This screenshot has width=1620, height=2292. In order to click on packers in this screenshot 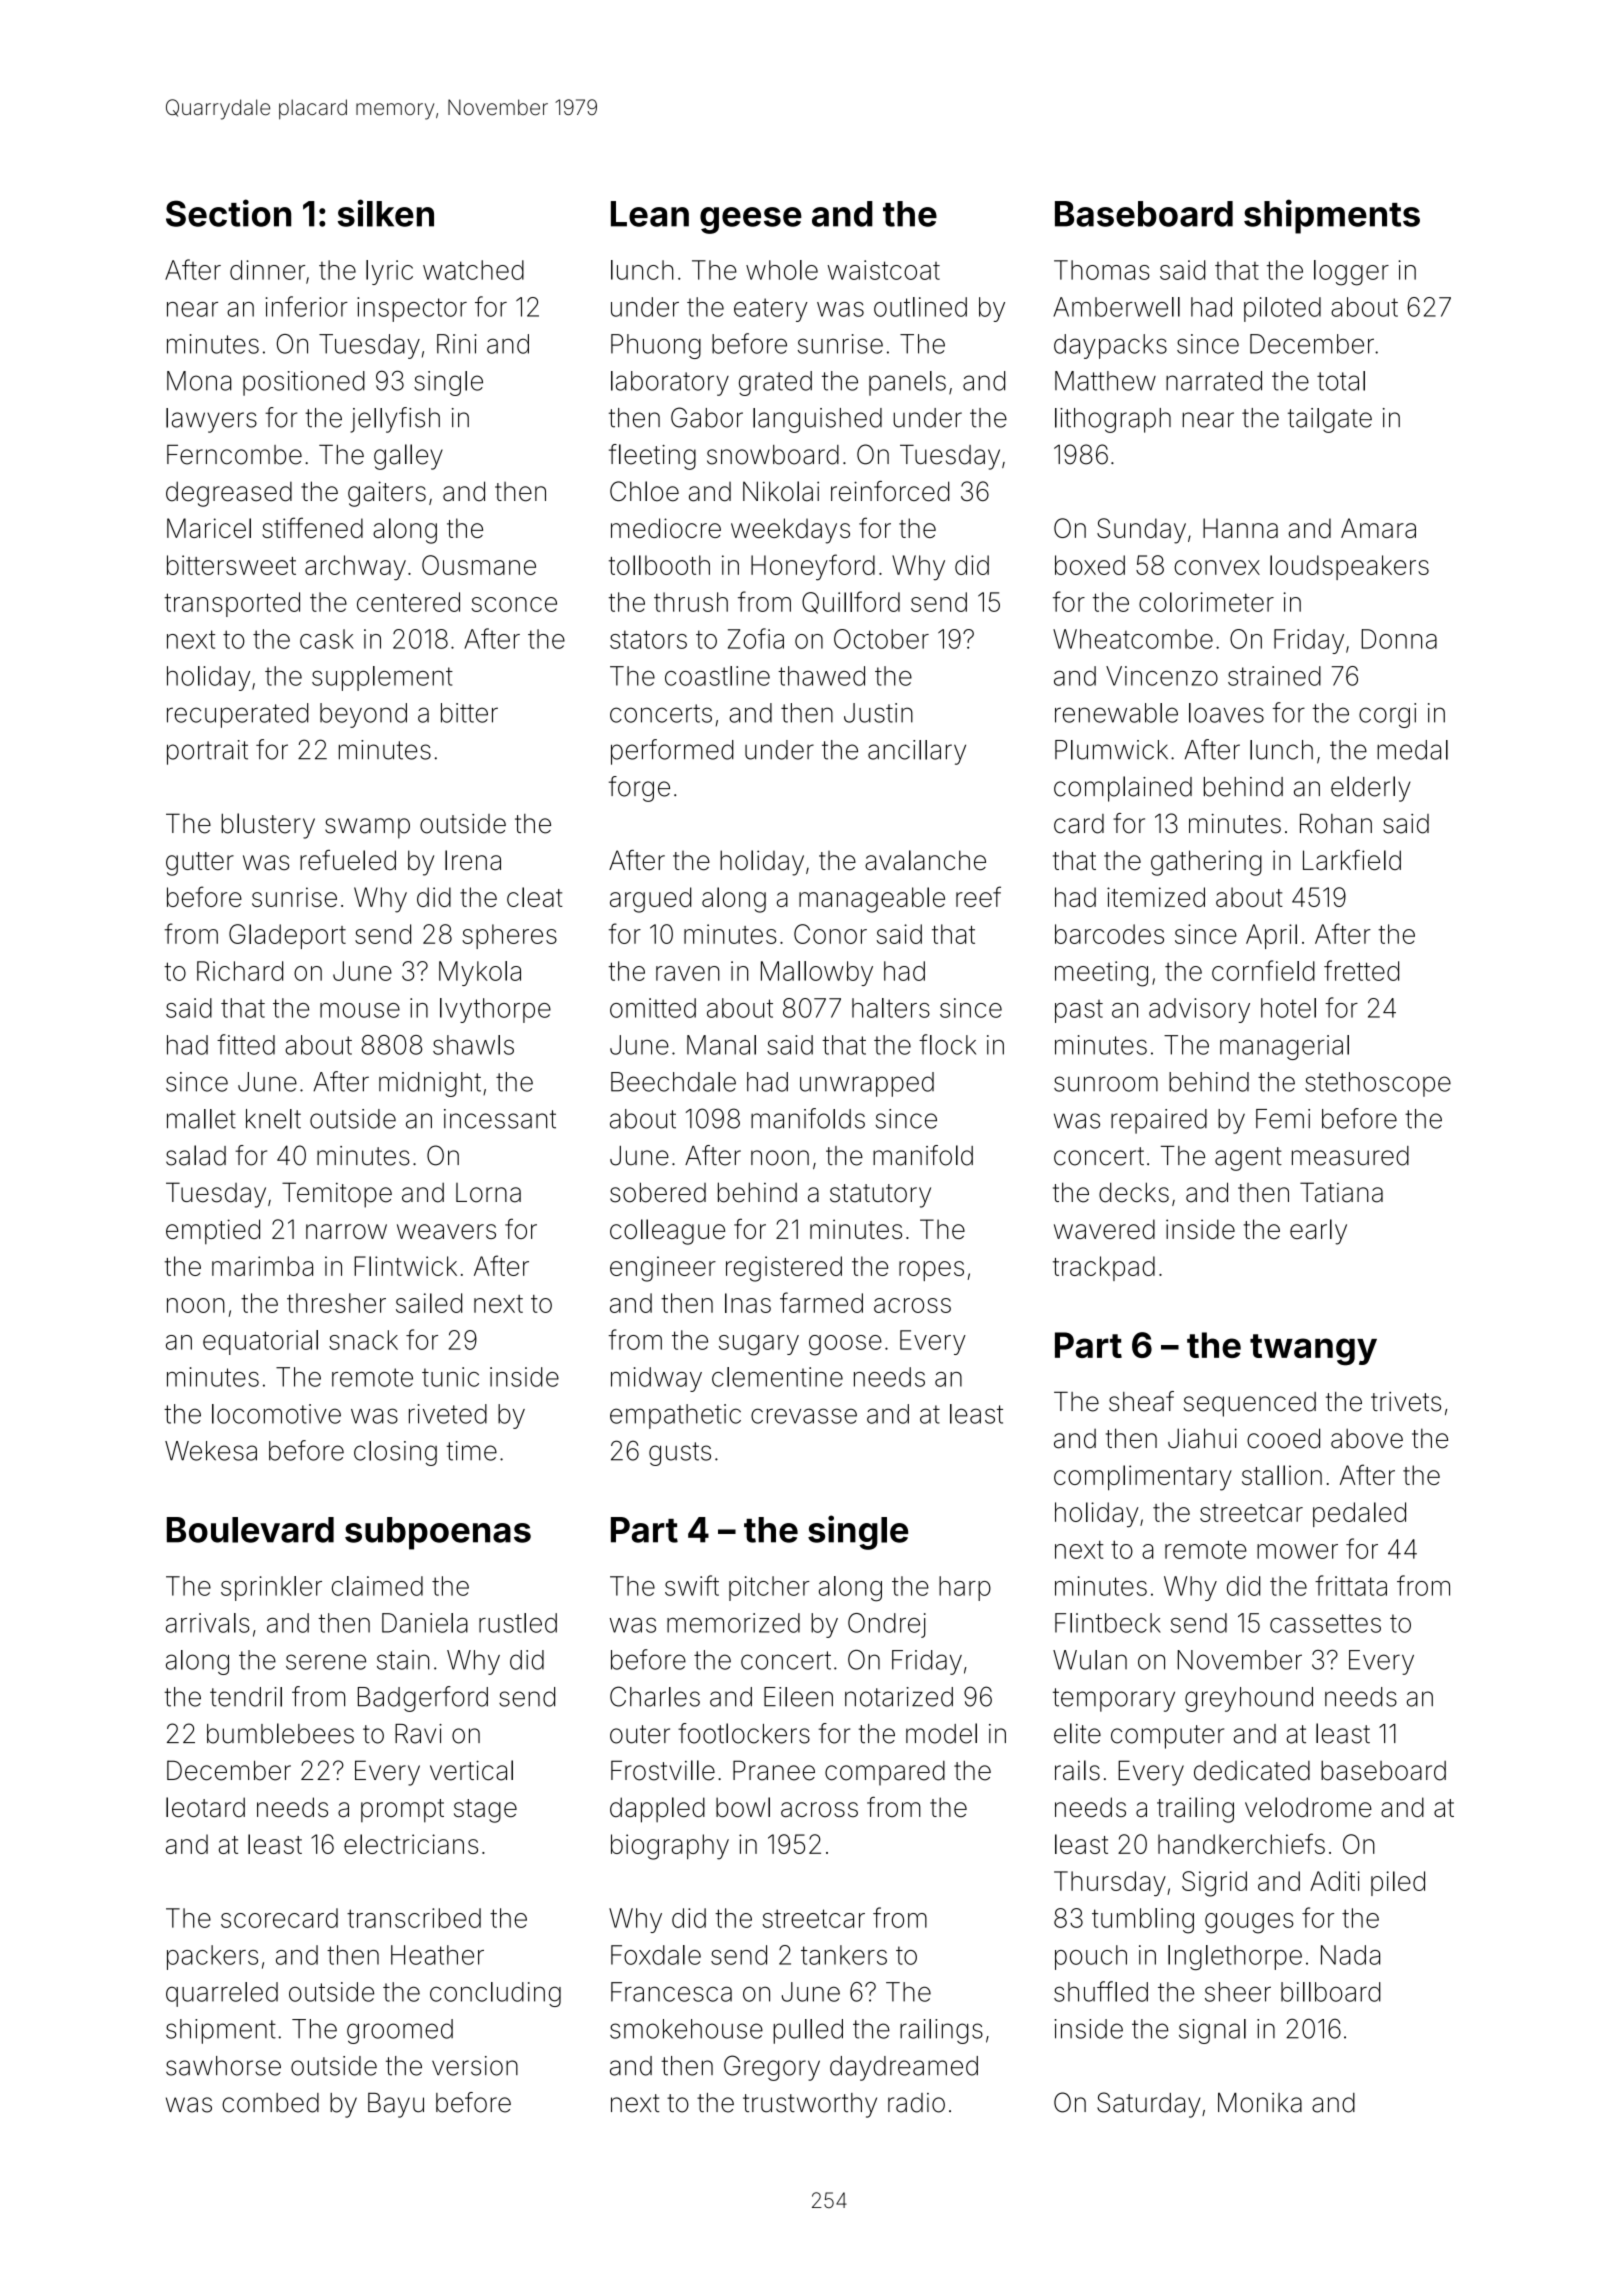, I will do `click(212, 1957)`.
